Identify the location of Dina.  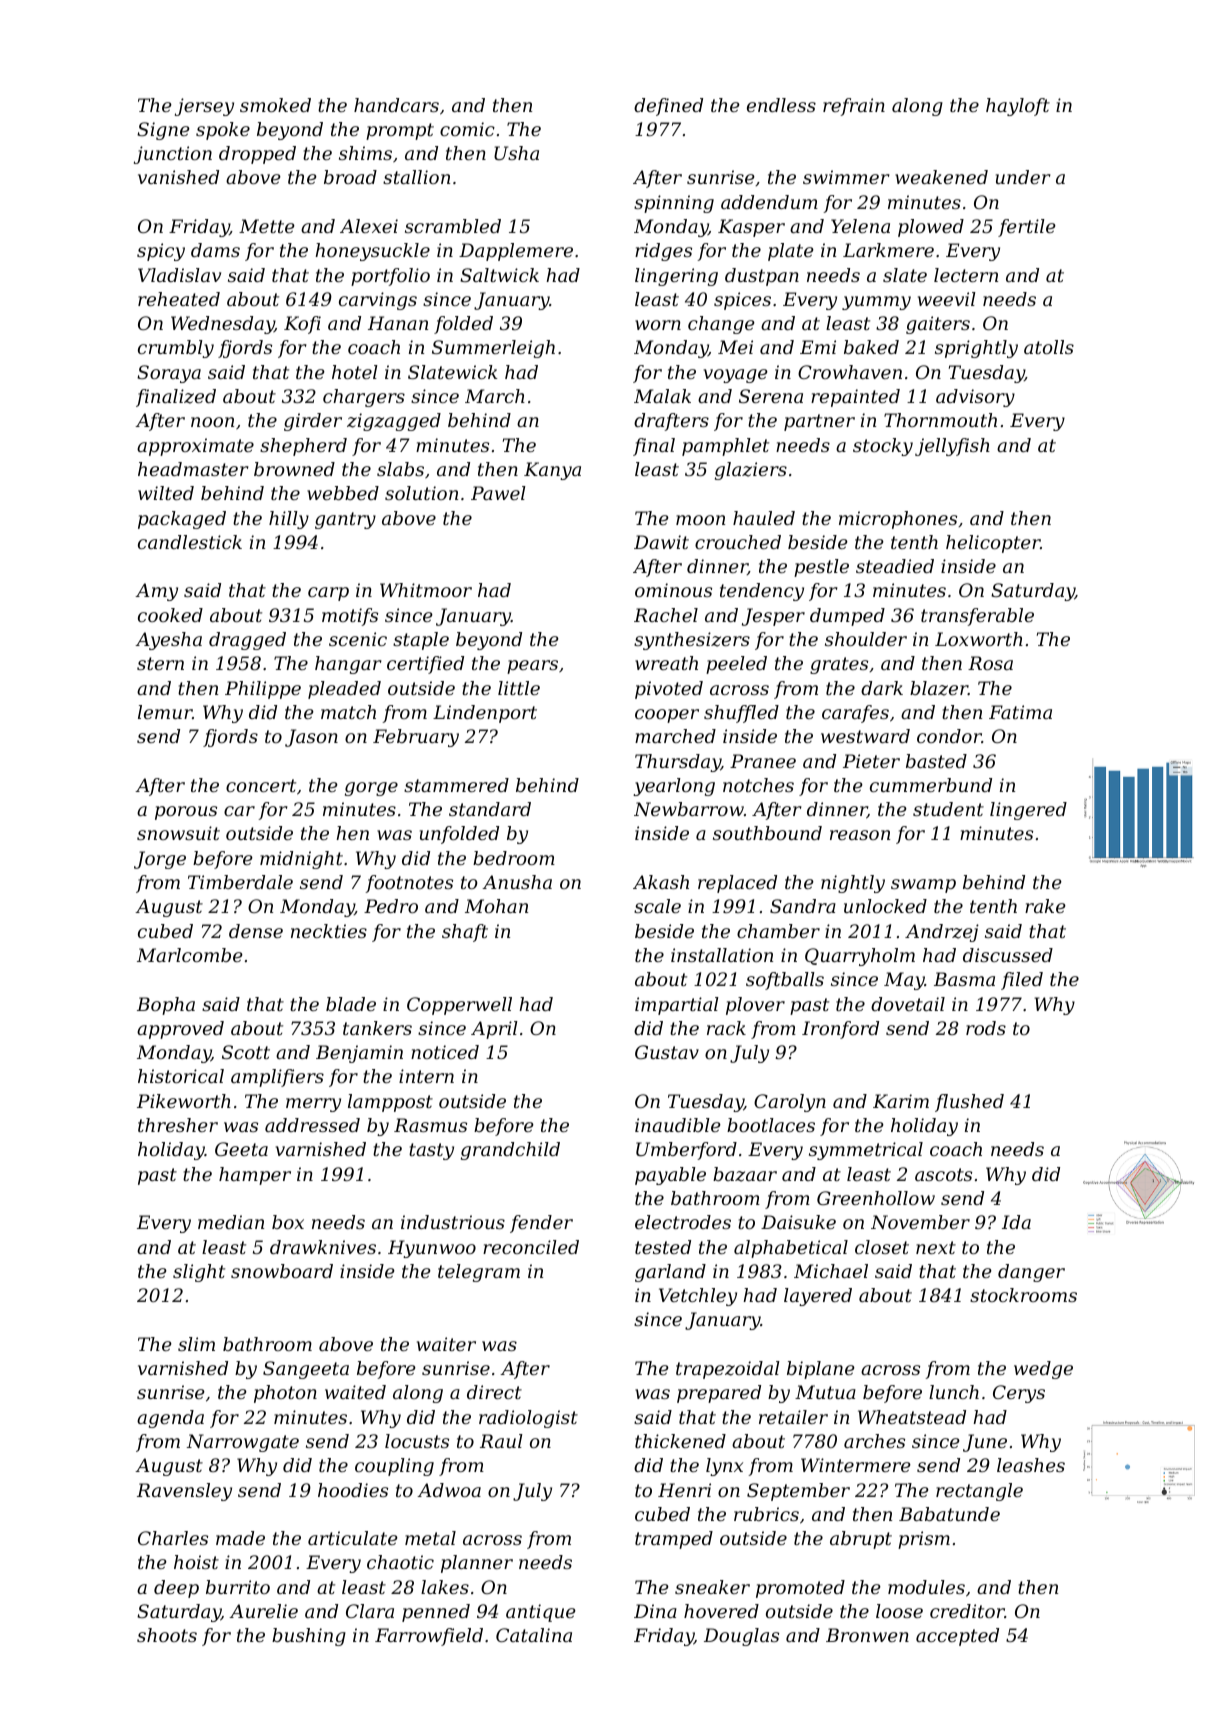
(655, 1611).
